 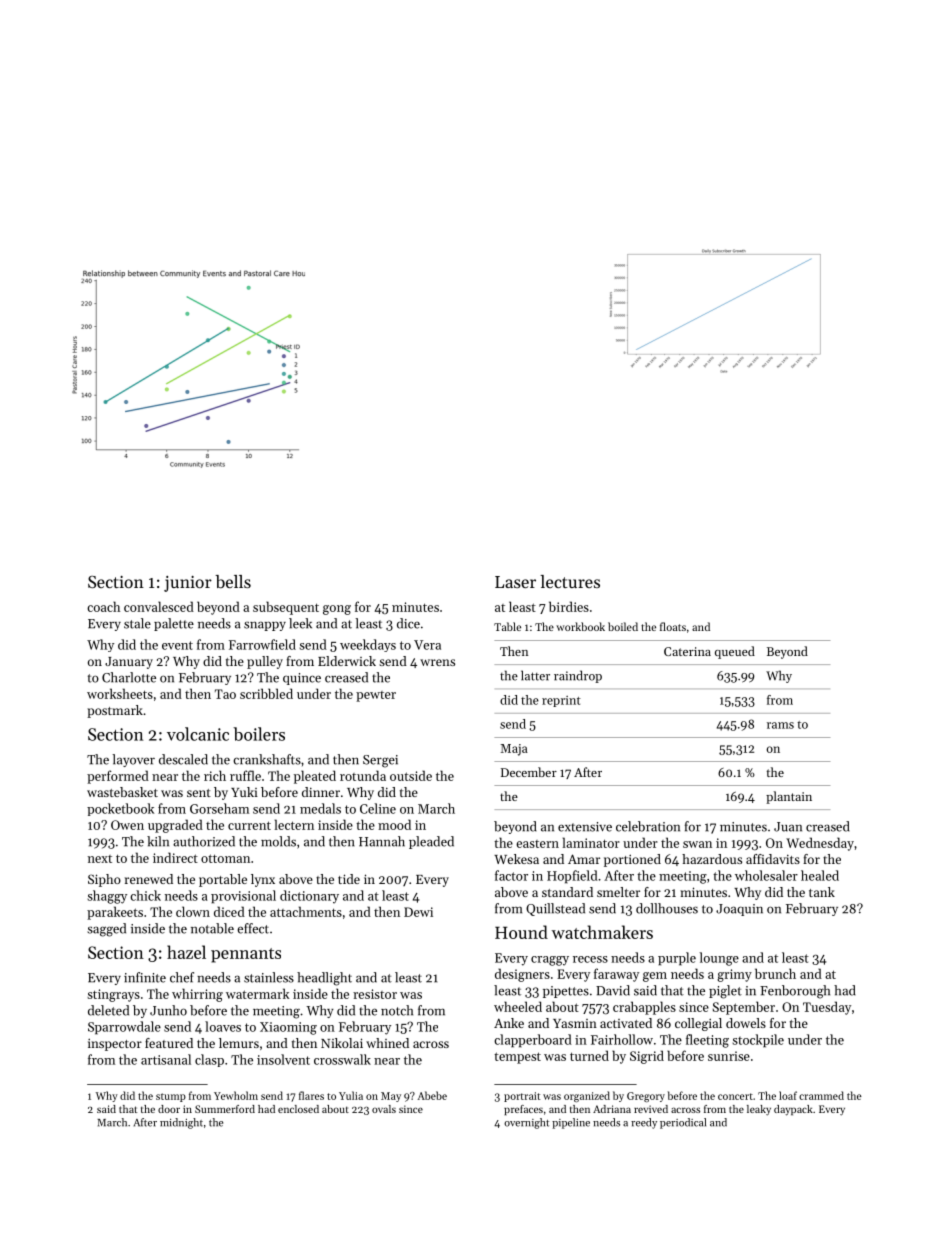 I want to click on Laser, so click(x=515, y=582).
